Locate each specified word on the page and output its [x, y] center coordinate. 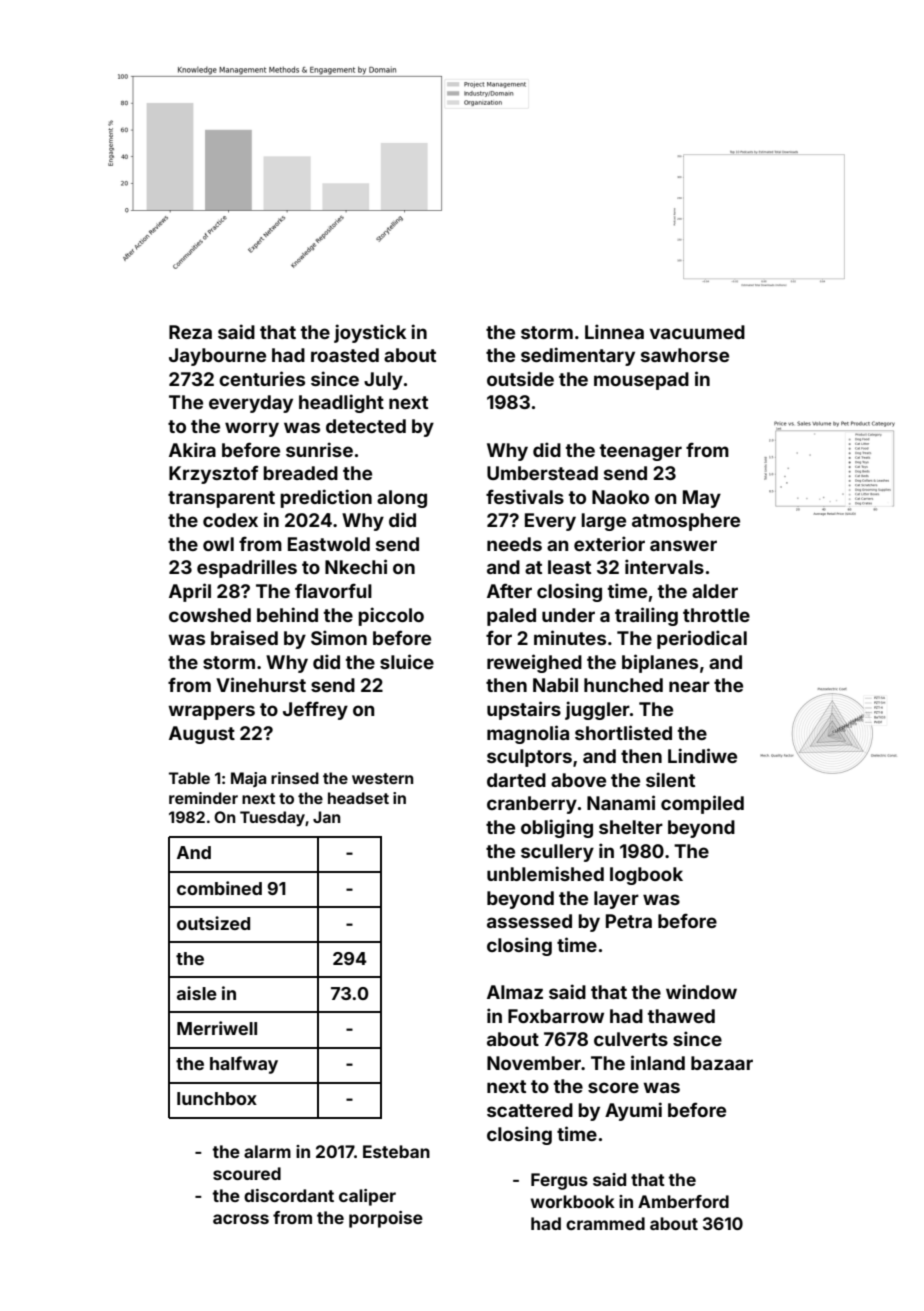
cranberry [532, 805]
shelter [631, 827]
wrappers [211, 712]
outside [520, 378]
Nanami [621, 802]
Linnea [614, 331]
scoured [247, 1173]
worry [252, 429]
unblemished [545, 873]
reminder [203, 798]
